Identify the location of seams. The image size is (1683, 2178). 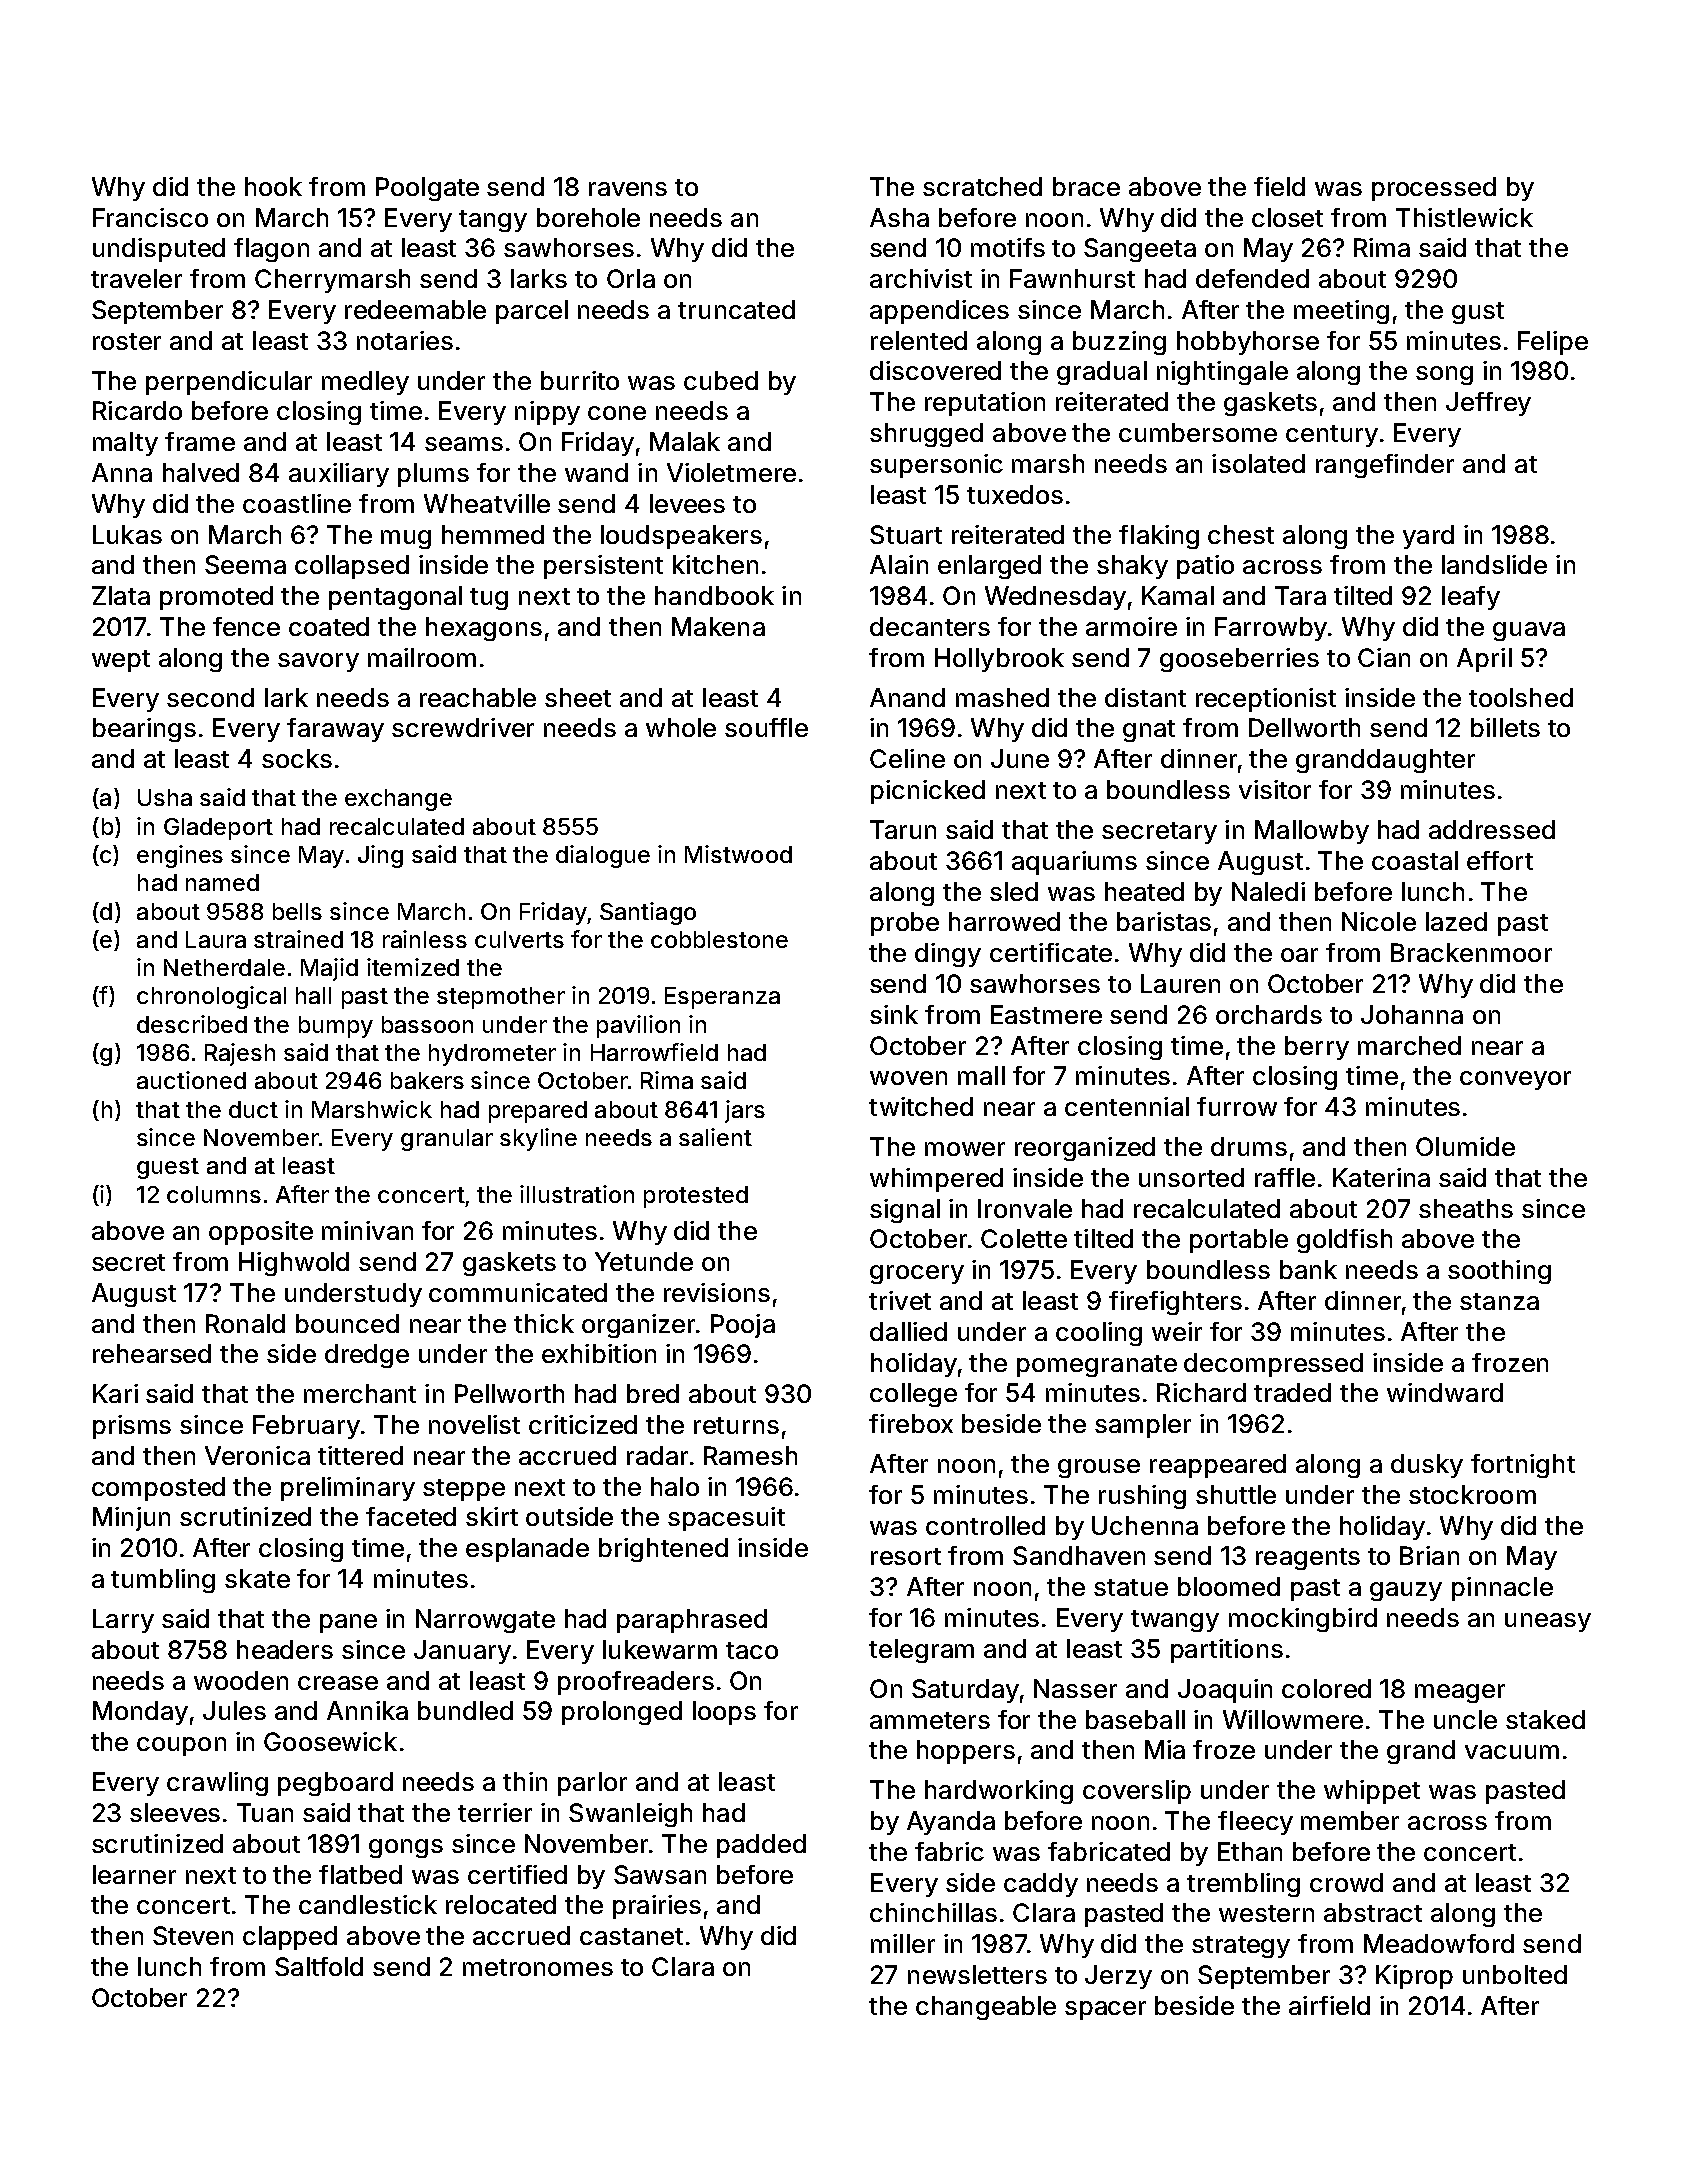
(464, 444).
